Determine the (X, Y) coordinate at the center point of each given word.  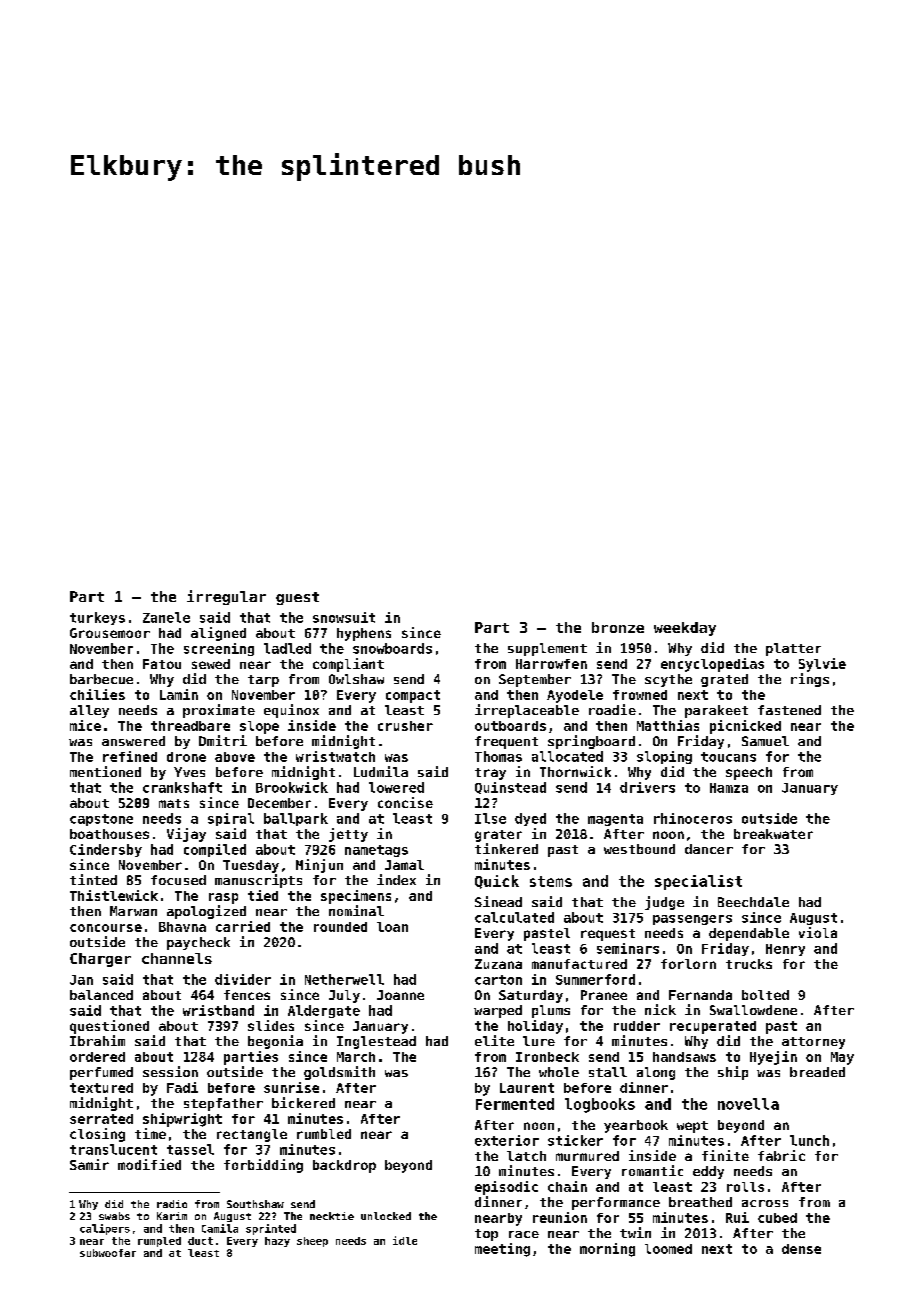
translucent (113, 1149)
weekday (685, 629)
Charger (100, 960)
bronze (618, 627)
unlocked (386, 1216)
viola (818, 932)
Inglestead (376, 1042)
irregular (226, 597)
